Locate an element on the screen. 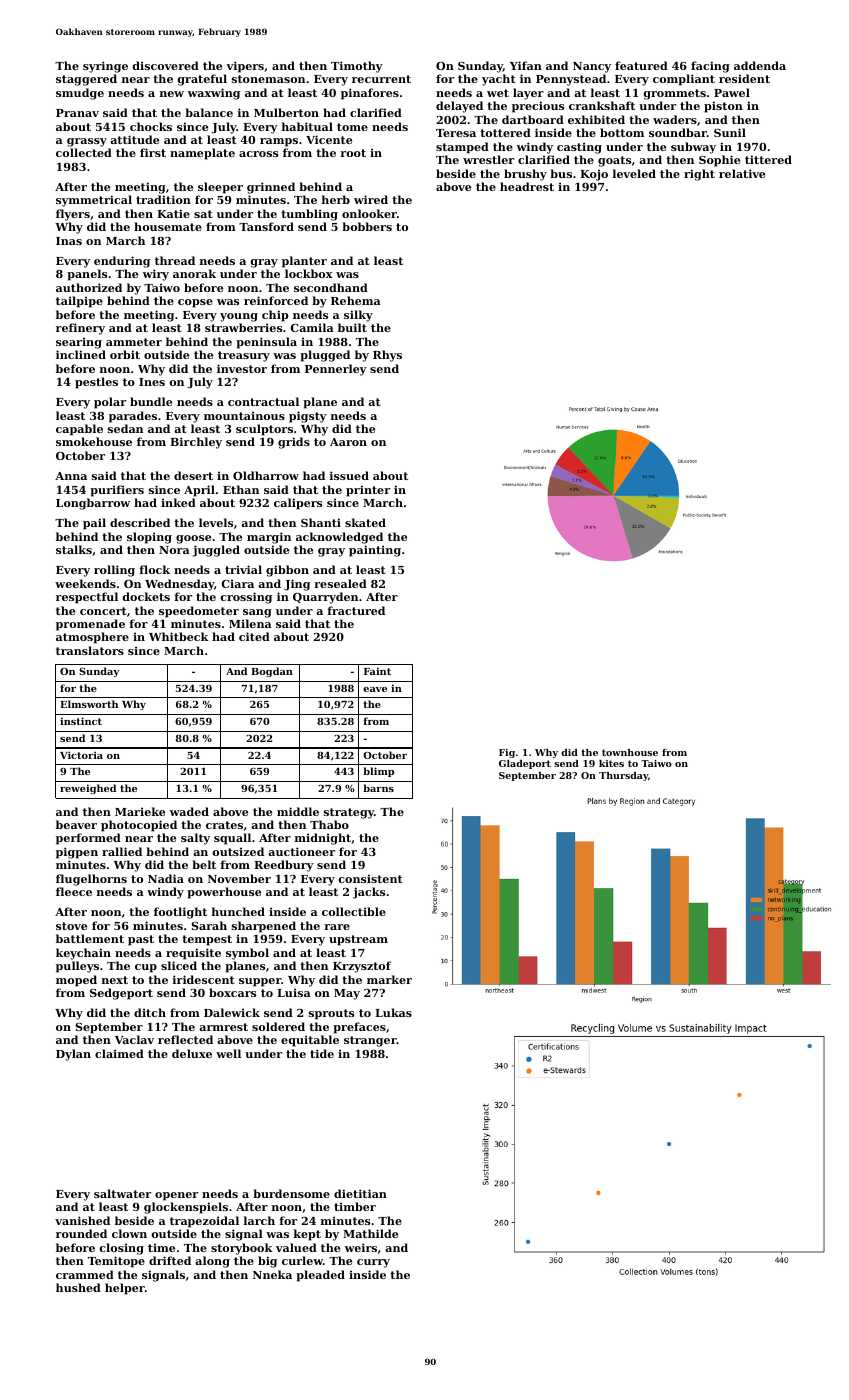  vipers is located at coordinates (245, 67).
